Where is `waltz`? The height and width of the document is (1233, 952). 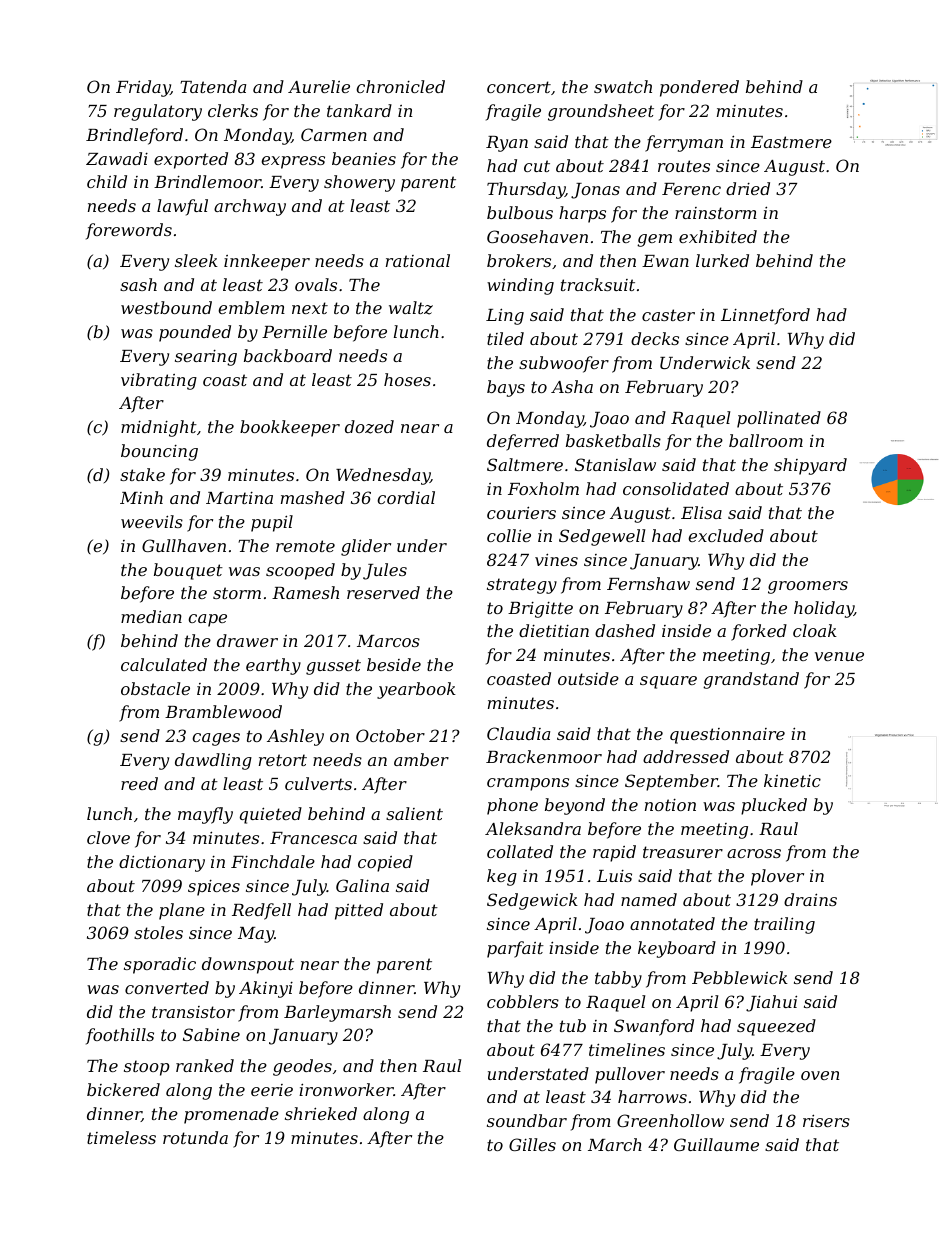 waltz is located at coordinates (411, 308).
